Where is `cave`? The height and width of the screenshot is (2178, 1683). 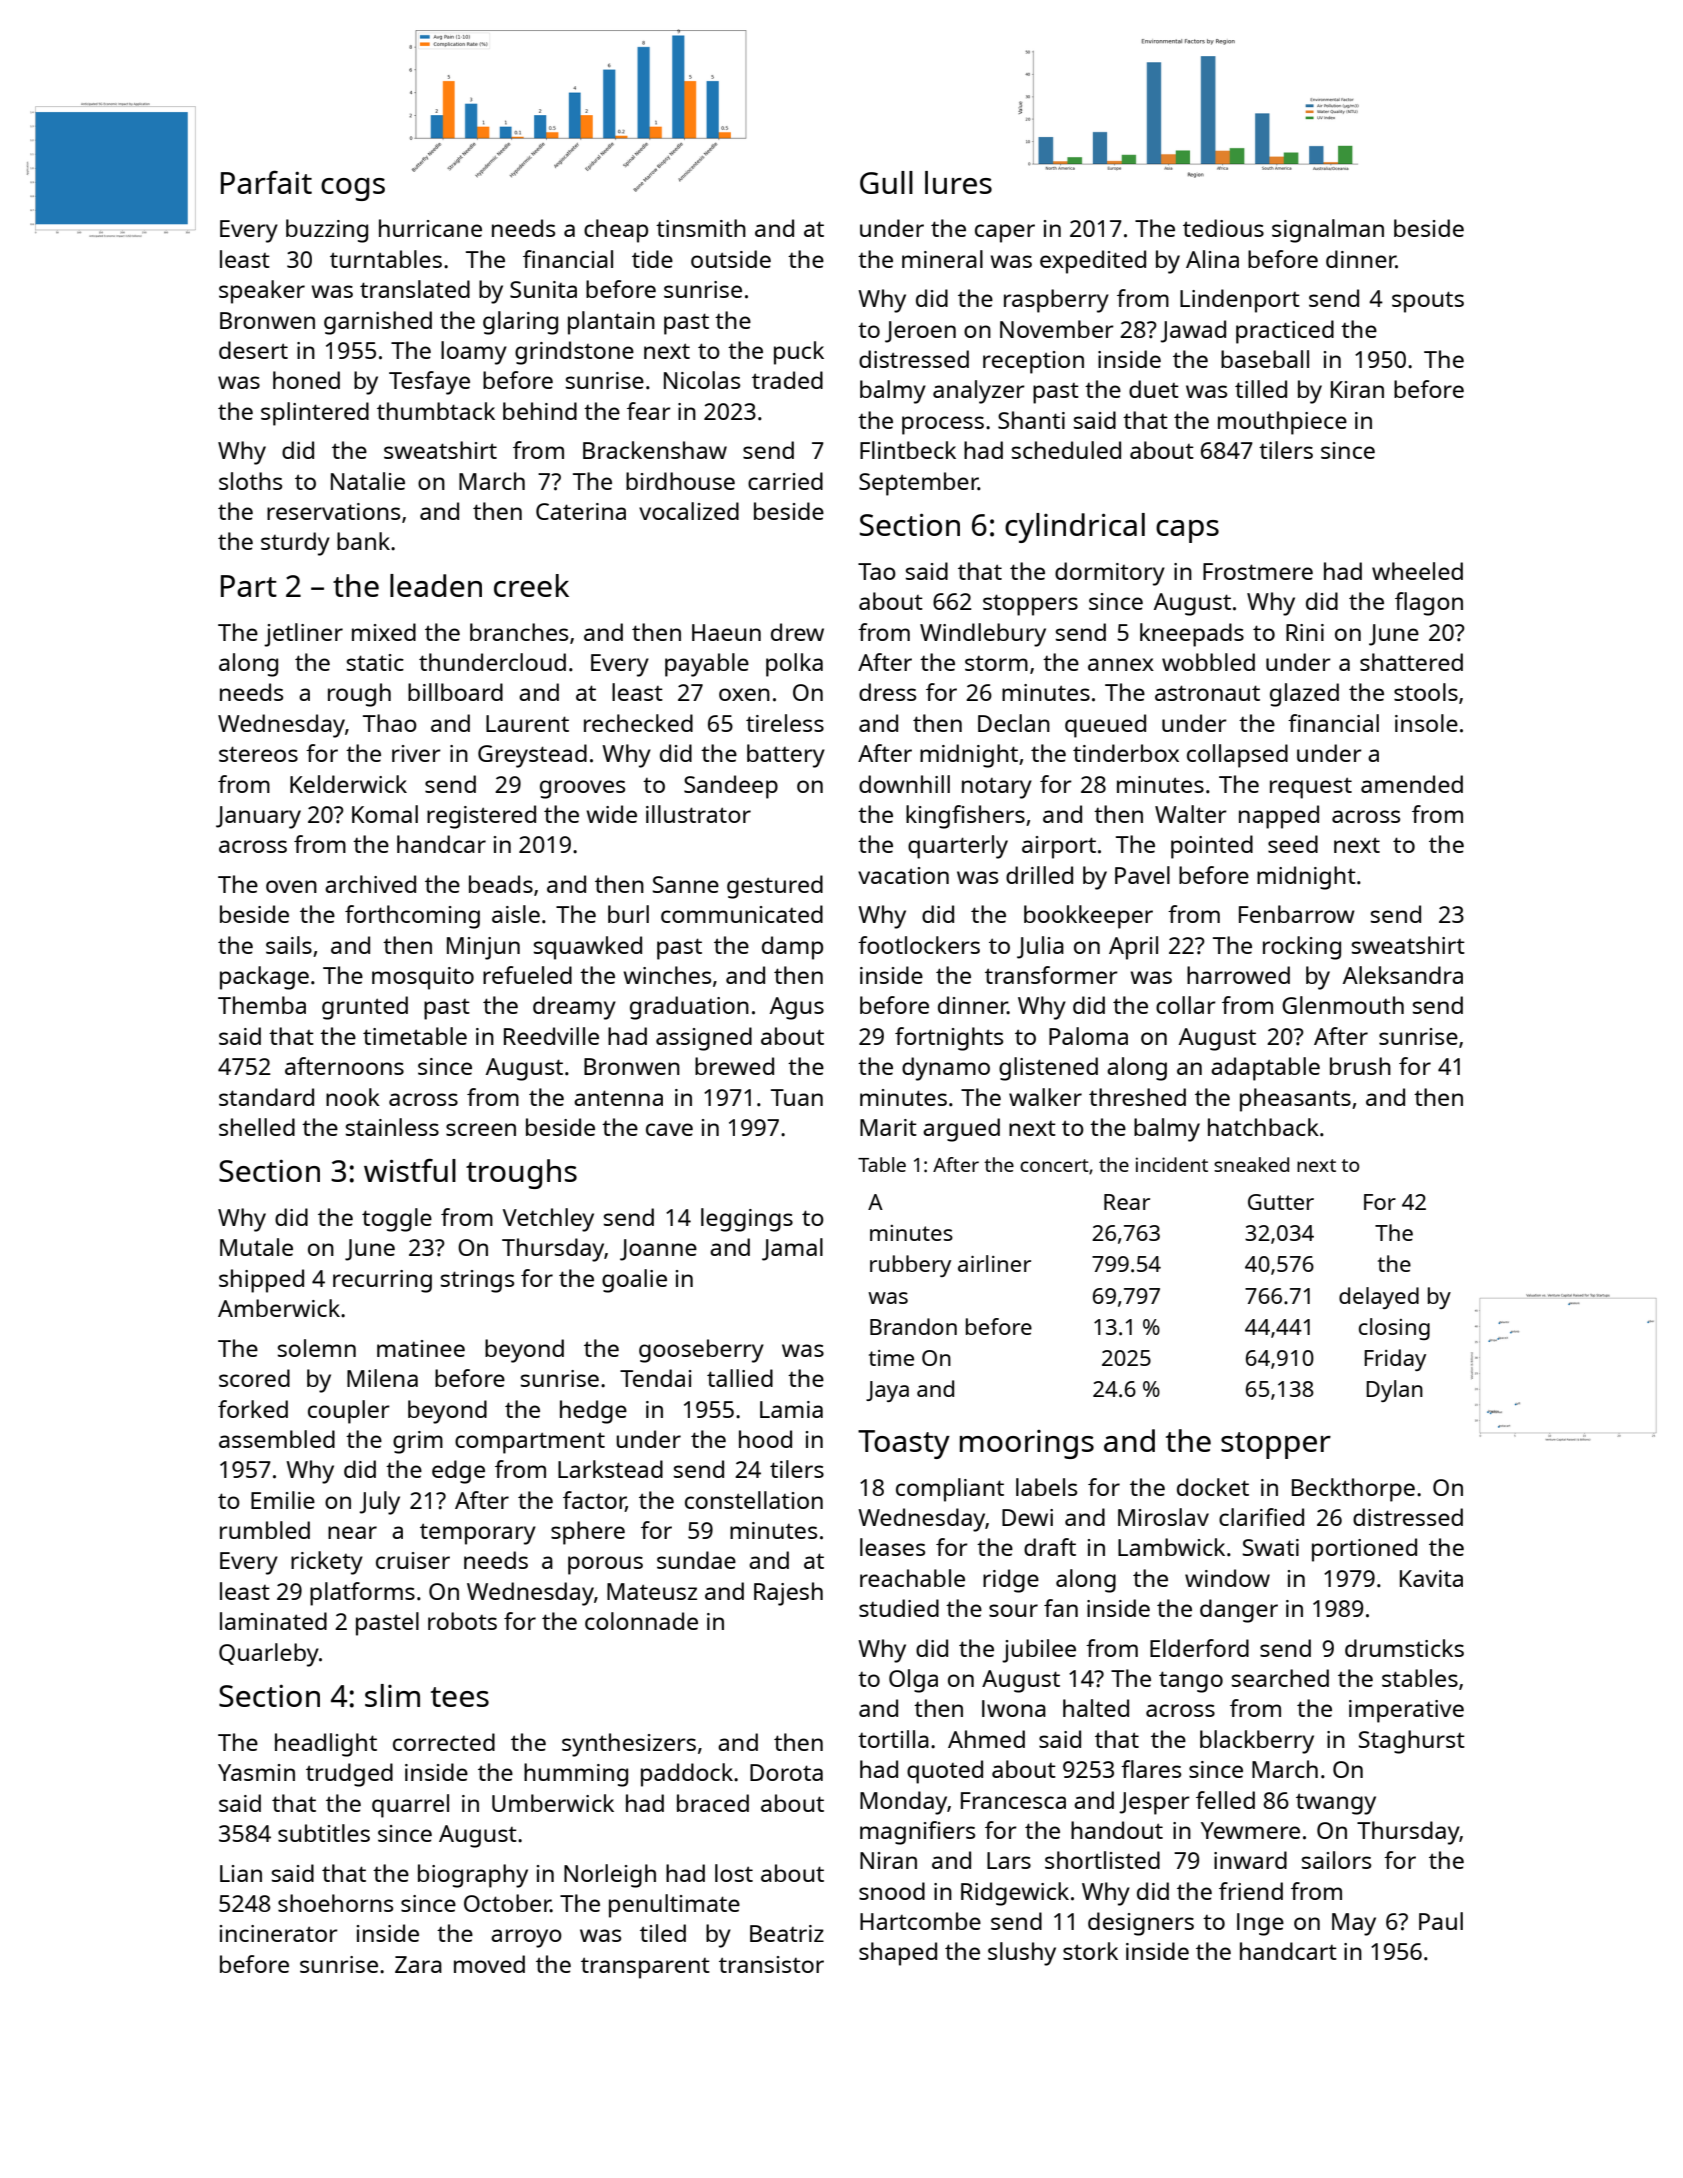
cave is located at coordinates (669, 1129).
